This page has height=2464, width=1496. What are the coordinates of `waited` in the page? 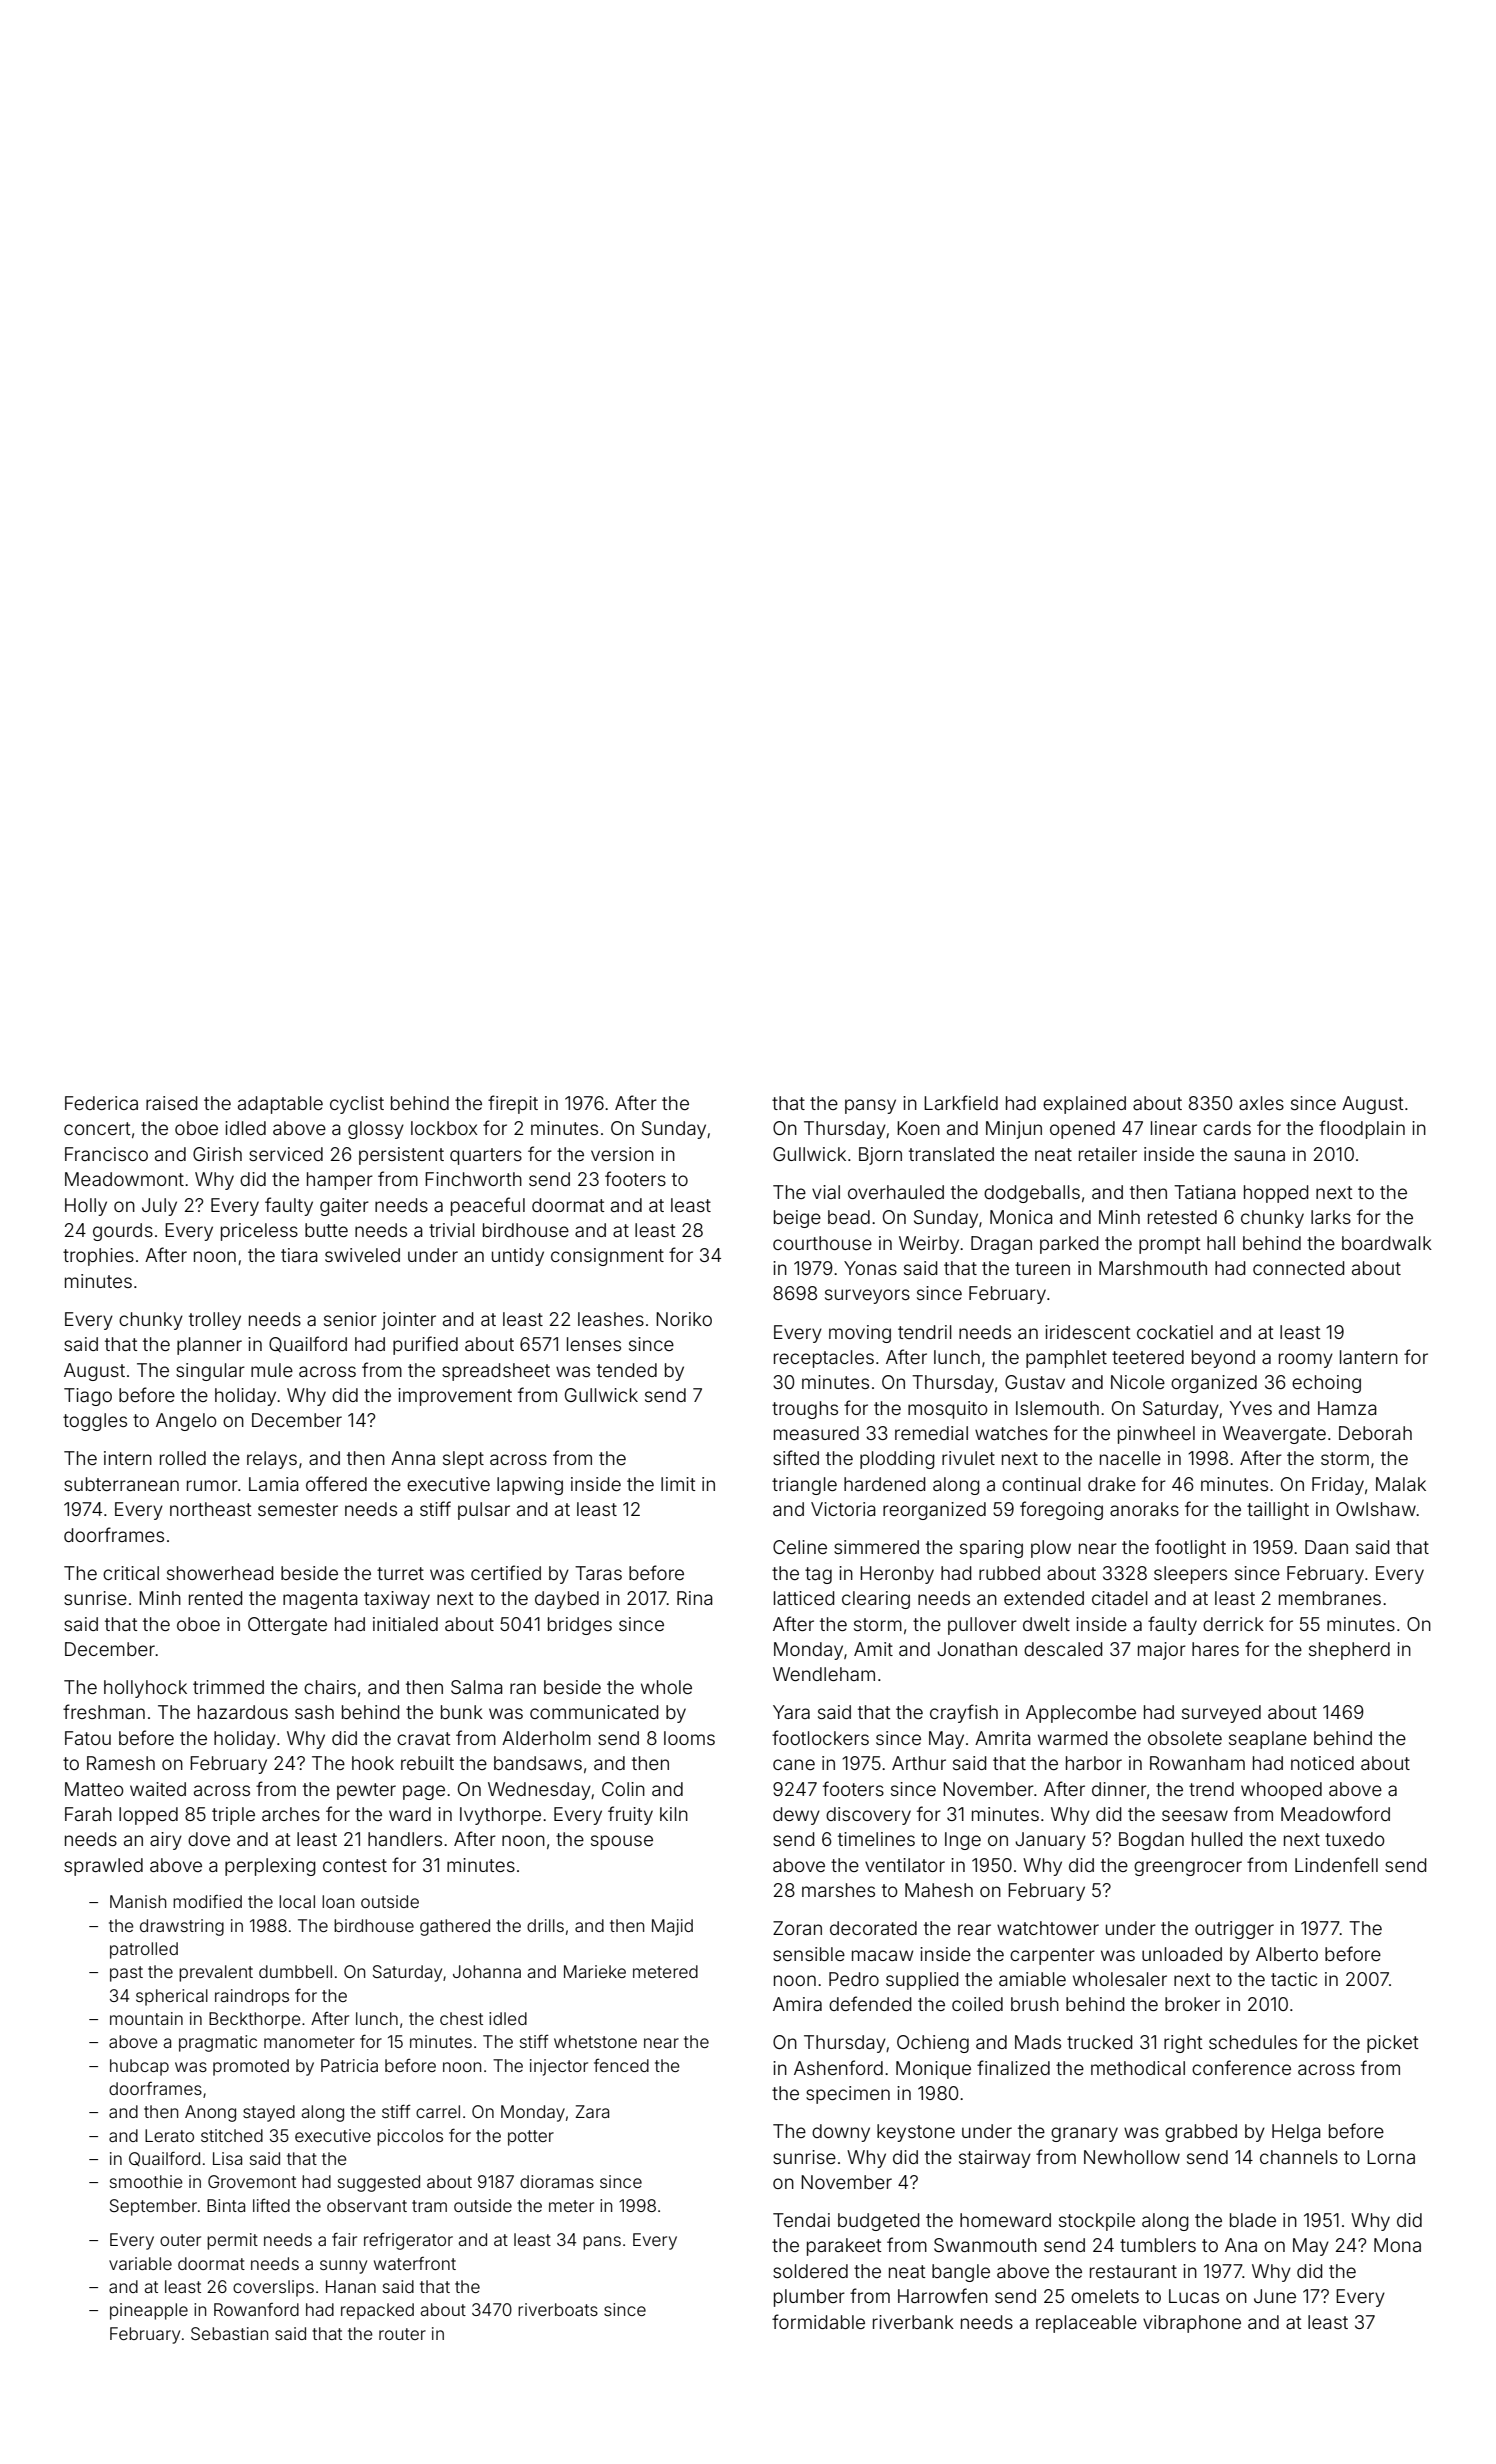 It's located at (158, 1789).
